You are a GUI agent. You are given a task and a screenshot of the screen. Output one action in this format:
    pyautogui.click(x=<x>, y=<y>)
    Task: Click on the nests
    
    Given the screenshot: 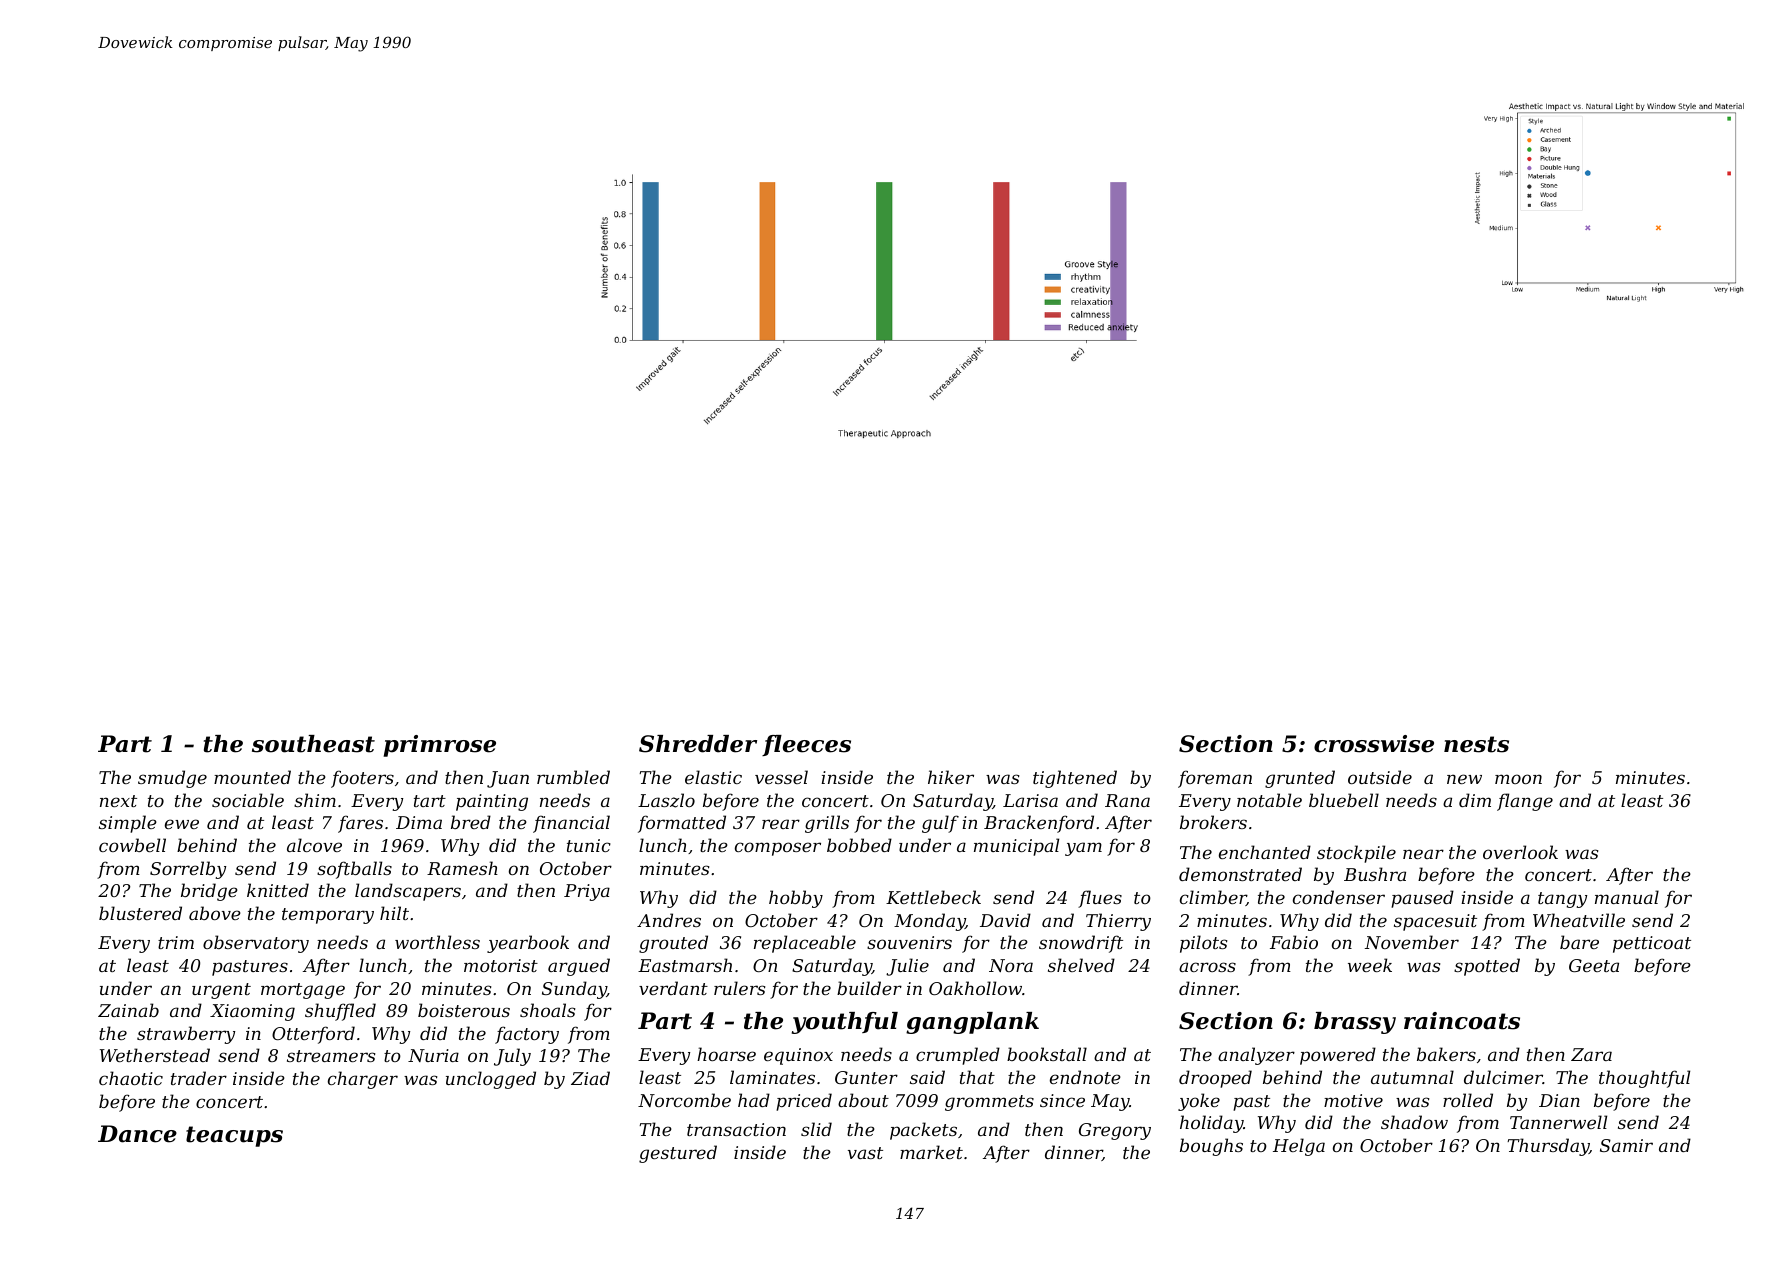 What is the action you would take?
    pyautogui.click(x=1476, y=744)
